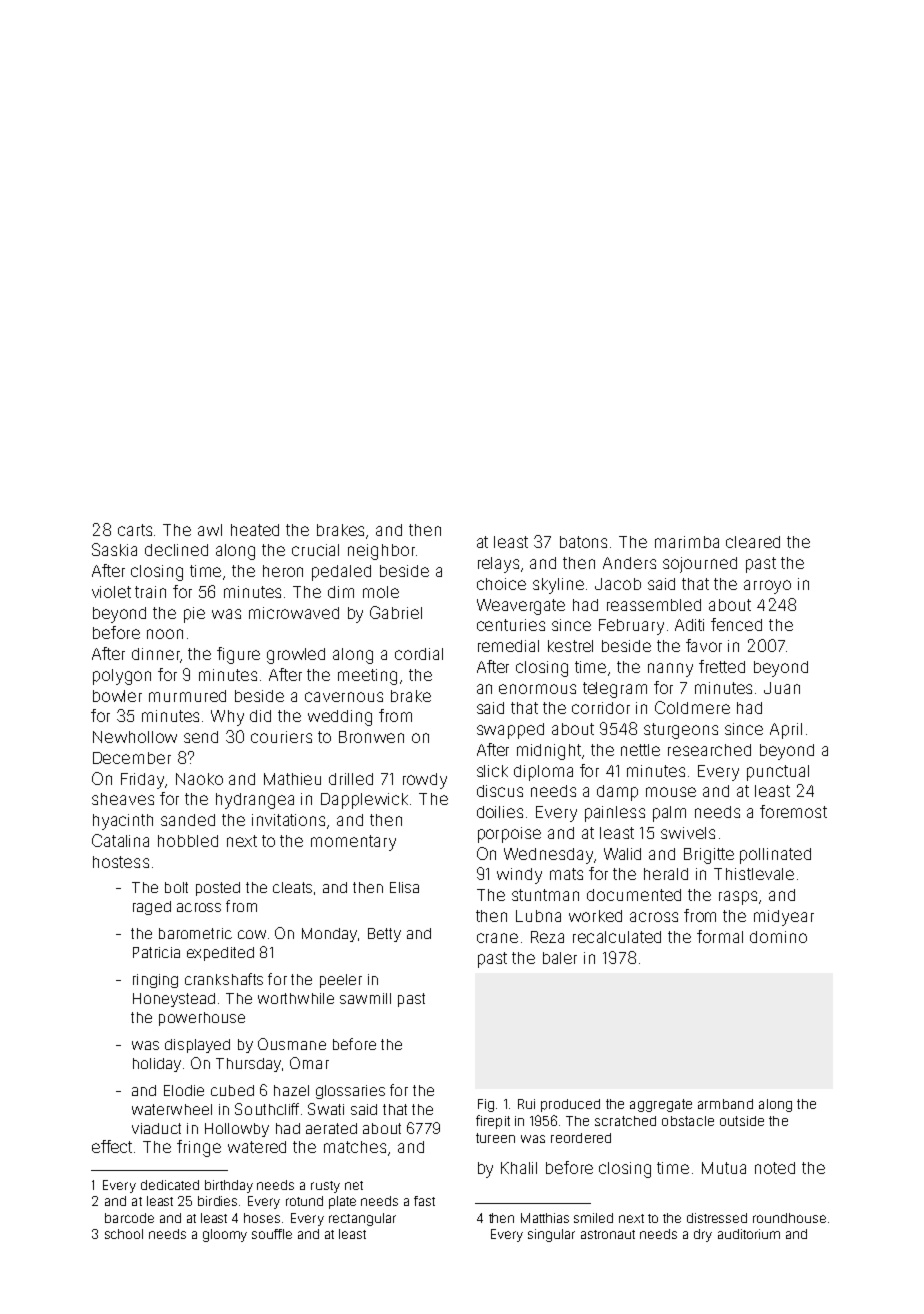 The height and width of the image is (1314, 924). What do you see at coordinates (687, 542) in the image?
I see `marimba` at bounding box center [687, 542].
